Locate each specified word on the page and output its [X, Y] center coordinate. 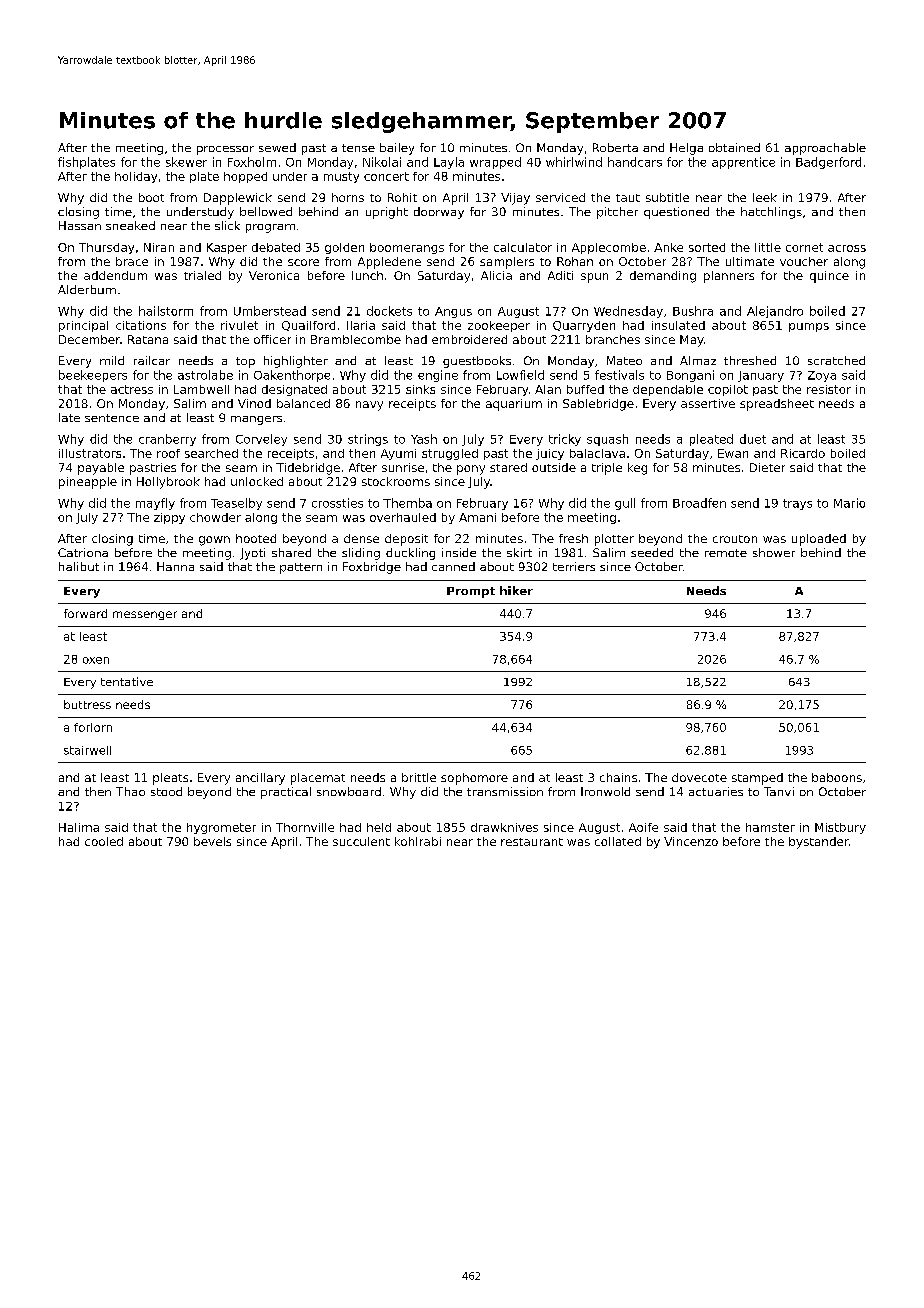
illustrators [90, 453]
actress [132, 389]
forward [85, 613]
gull [625, 504]
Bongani [690, 376]
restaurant [532, 842]
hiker [516, 590]
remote [726, 553]
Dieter [767, 467]
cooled [104, 841]
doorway [439, 213]
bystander [819, 843]
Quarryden [584, 326]
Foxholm [252, 162]
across [847, 248]
